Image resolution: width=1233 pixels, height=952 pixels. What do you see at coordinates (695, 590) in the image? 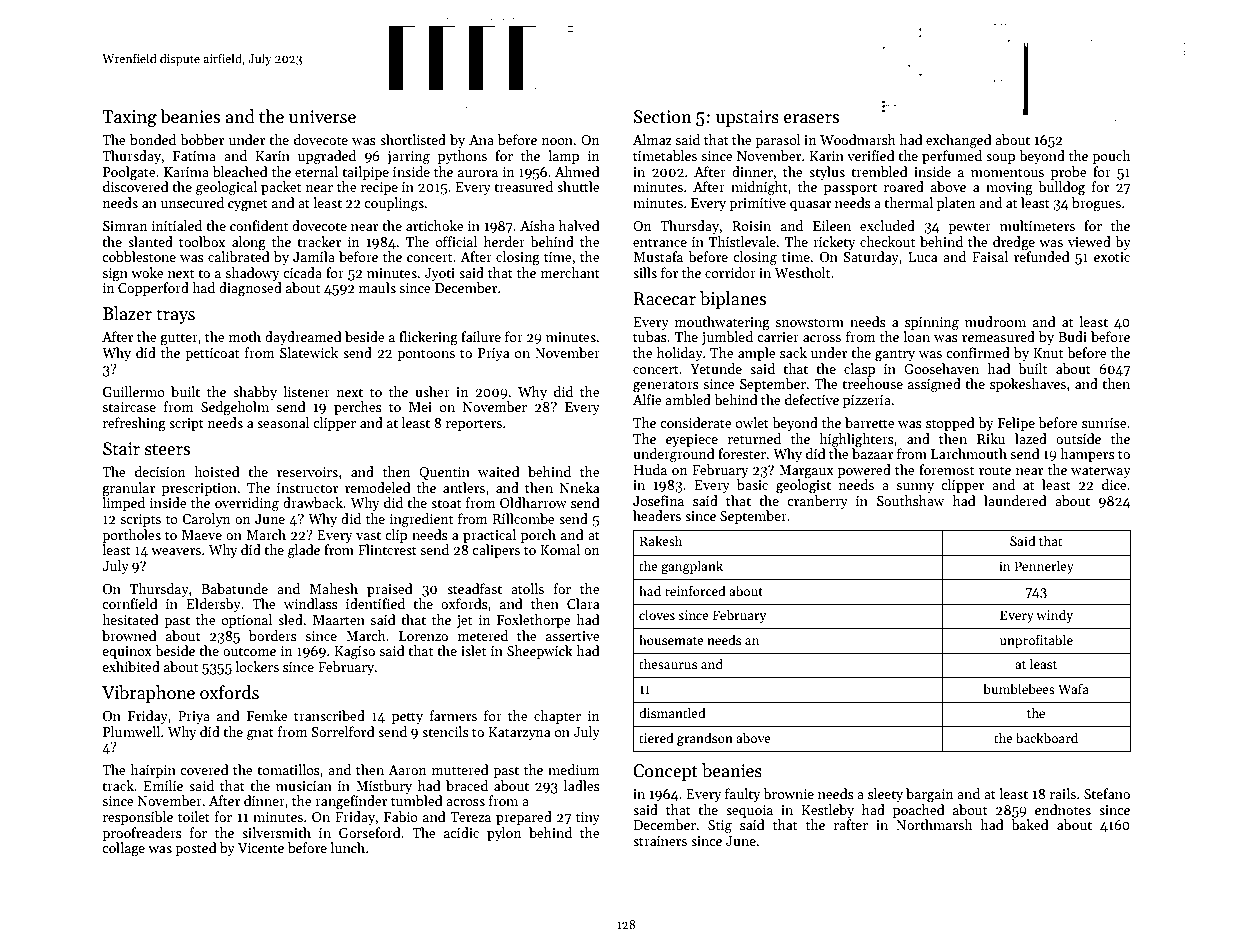
I see `reinforced` at bounding box center [695, 590].
